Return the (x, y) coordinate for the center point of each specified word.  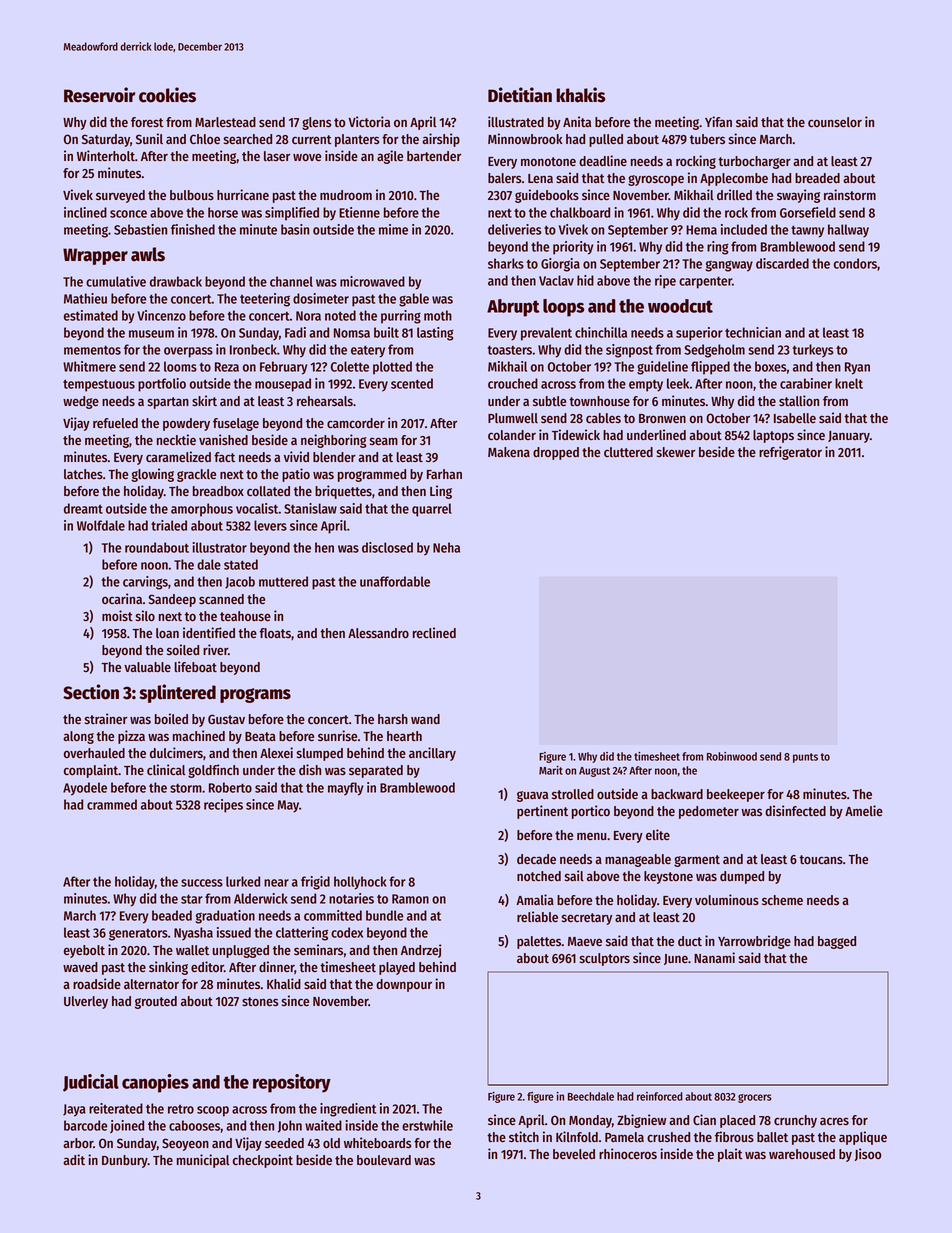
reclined (434, 632)
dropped (556, 453)
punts (805, 758)
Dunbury (125, 1161)
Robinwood (732, 756)
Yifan (718, 121)
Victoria (369, 121)
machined (199, 736)
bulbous (192, 195)
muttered (283, 581)
